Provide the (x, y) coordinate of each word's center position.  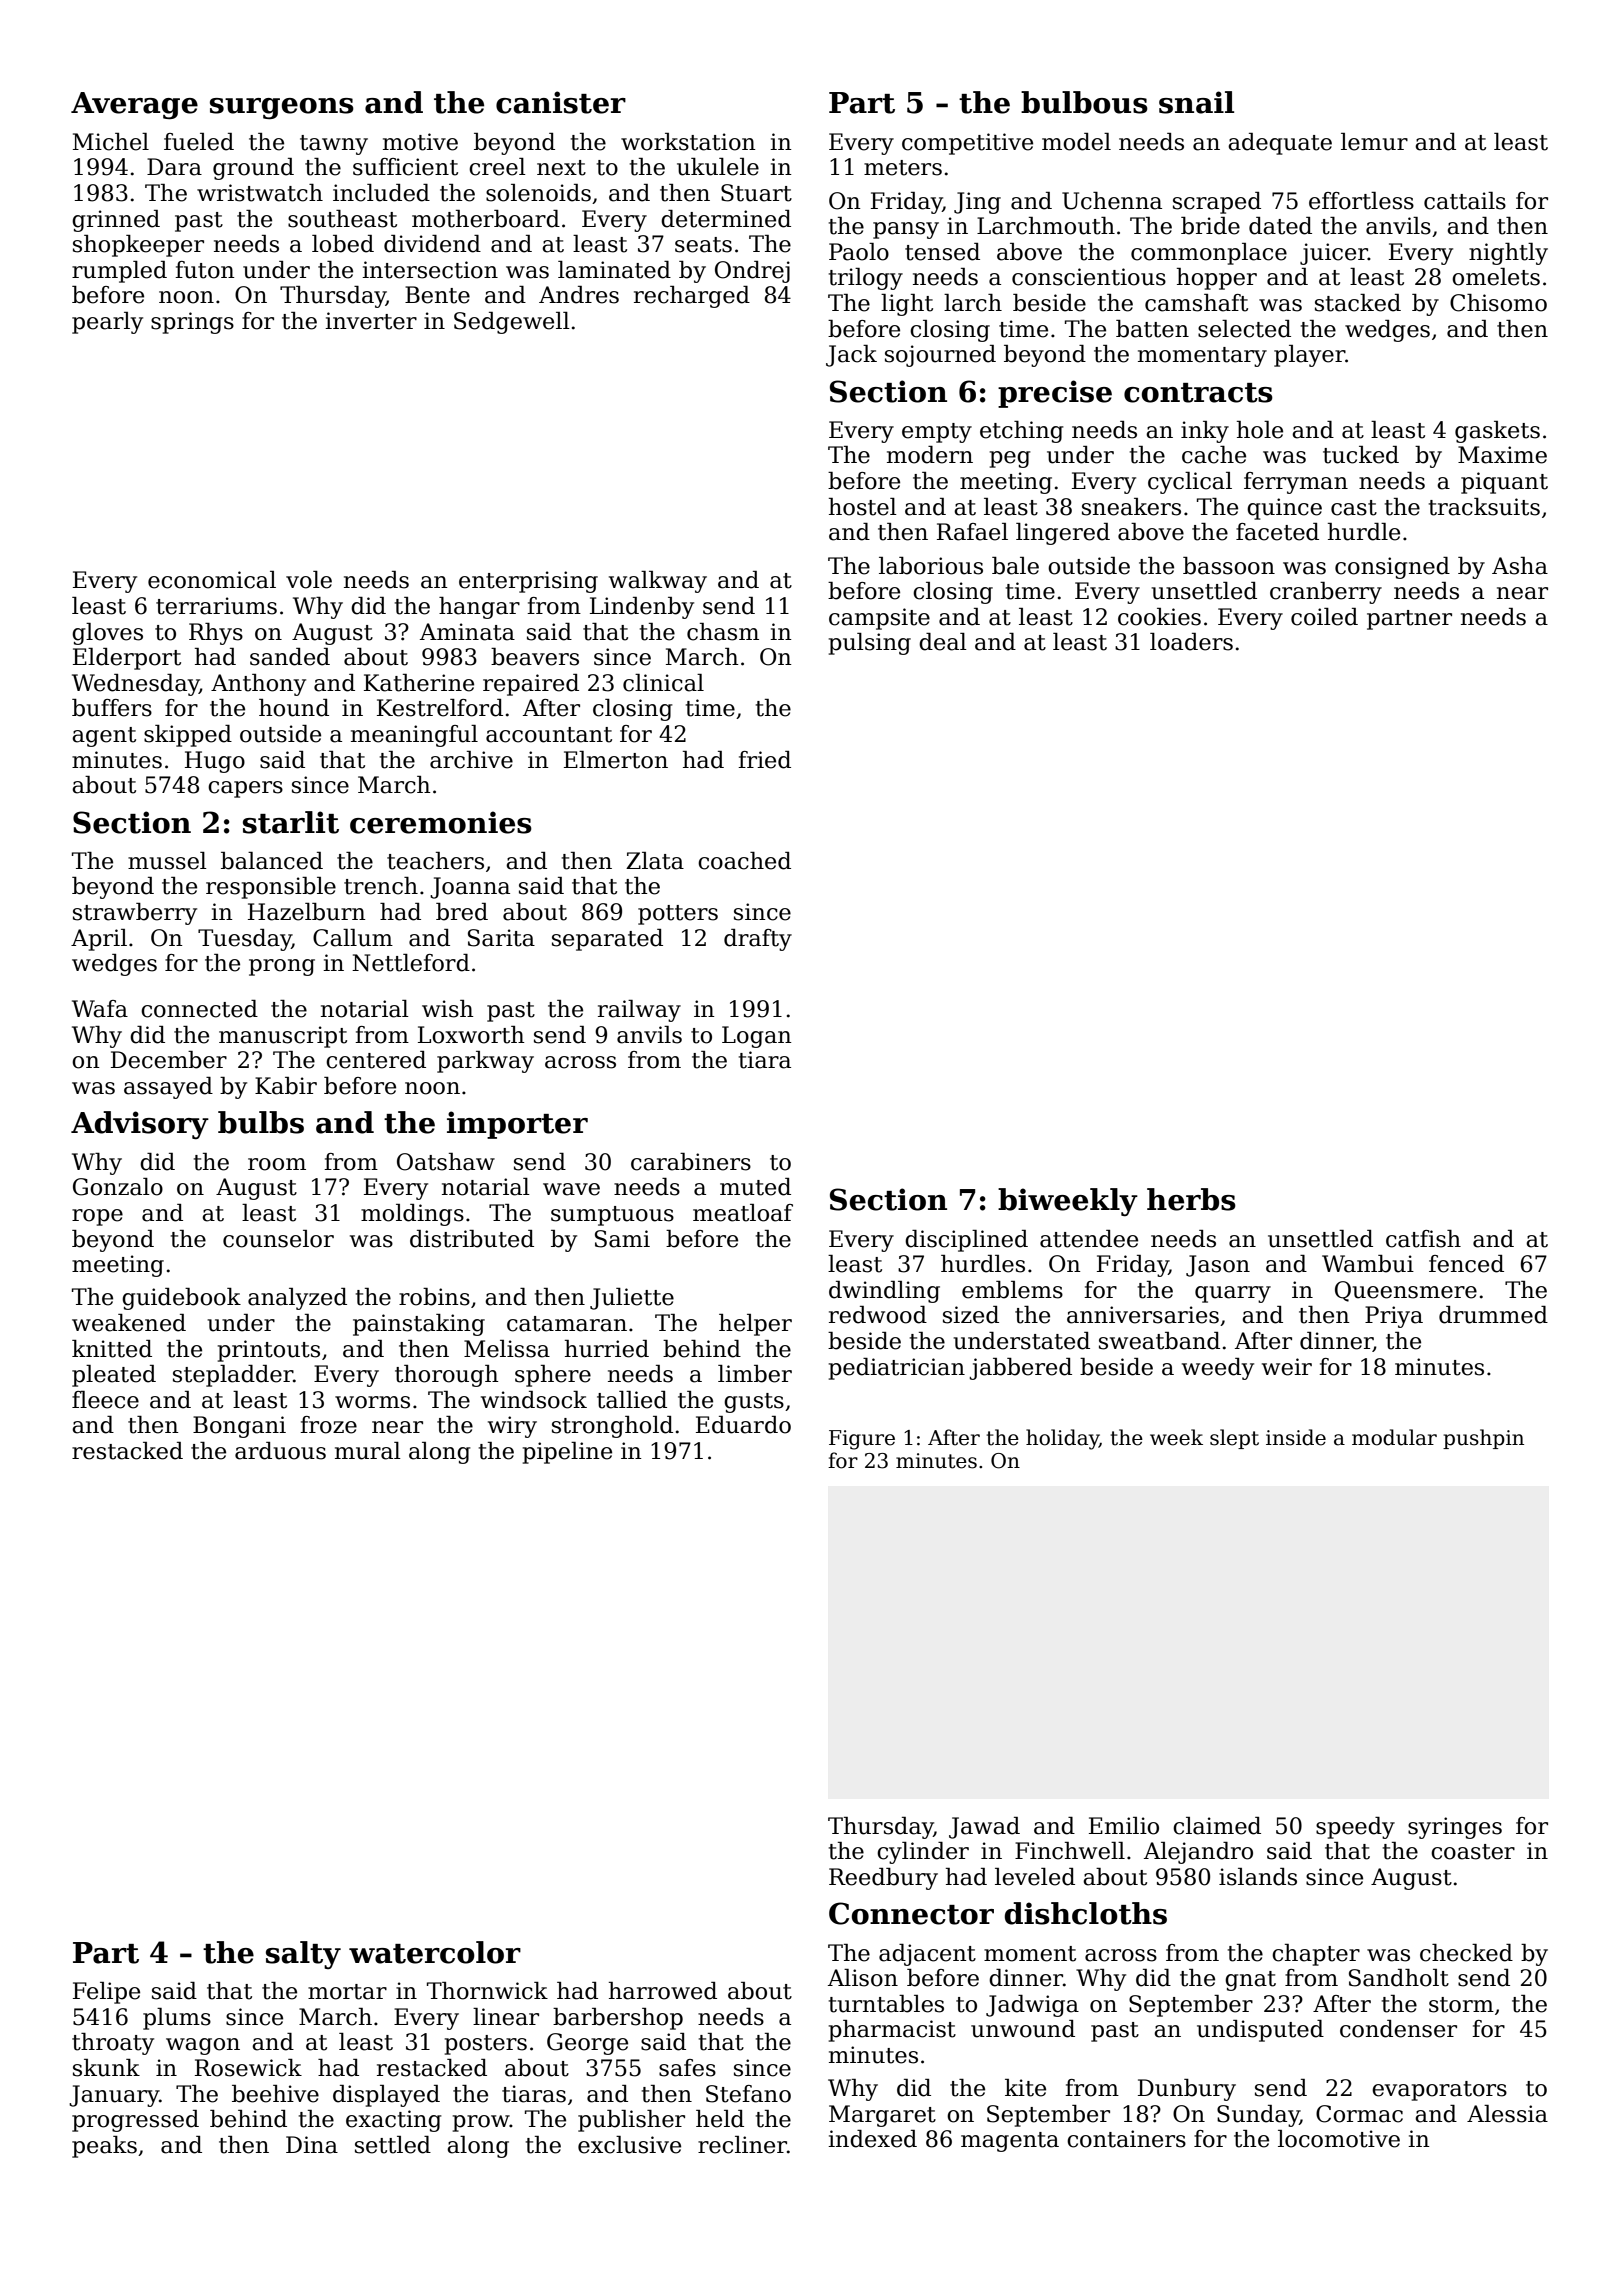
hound (294, 708)
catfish (1423, 1239)
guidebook (181, 1299)
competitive (967, 144)
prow (481, 2123)
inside (1296, 1437)
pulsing (870, 644)
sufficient (405, 167)
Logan (757, 1037)
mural (368, 1451)
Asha (1520, 566)
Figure (862, 1440)
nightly (1508, 254)
